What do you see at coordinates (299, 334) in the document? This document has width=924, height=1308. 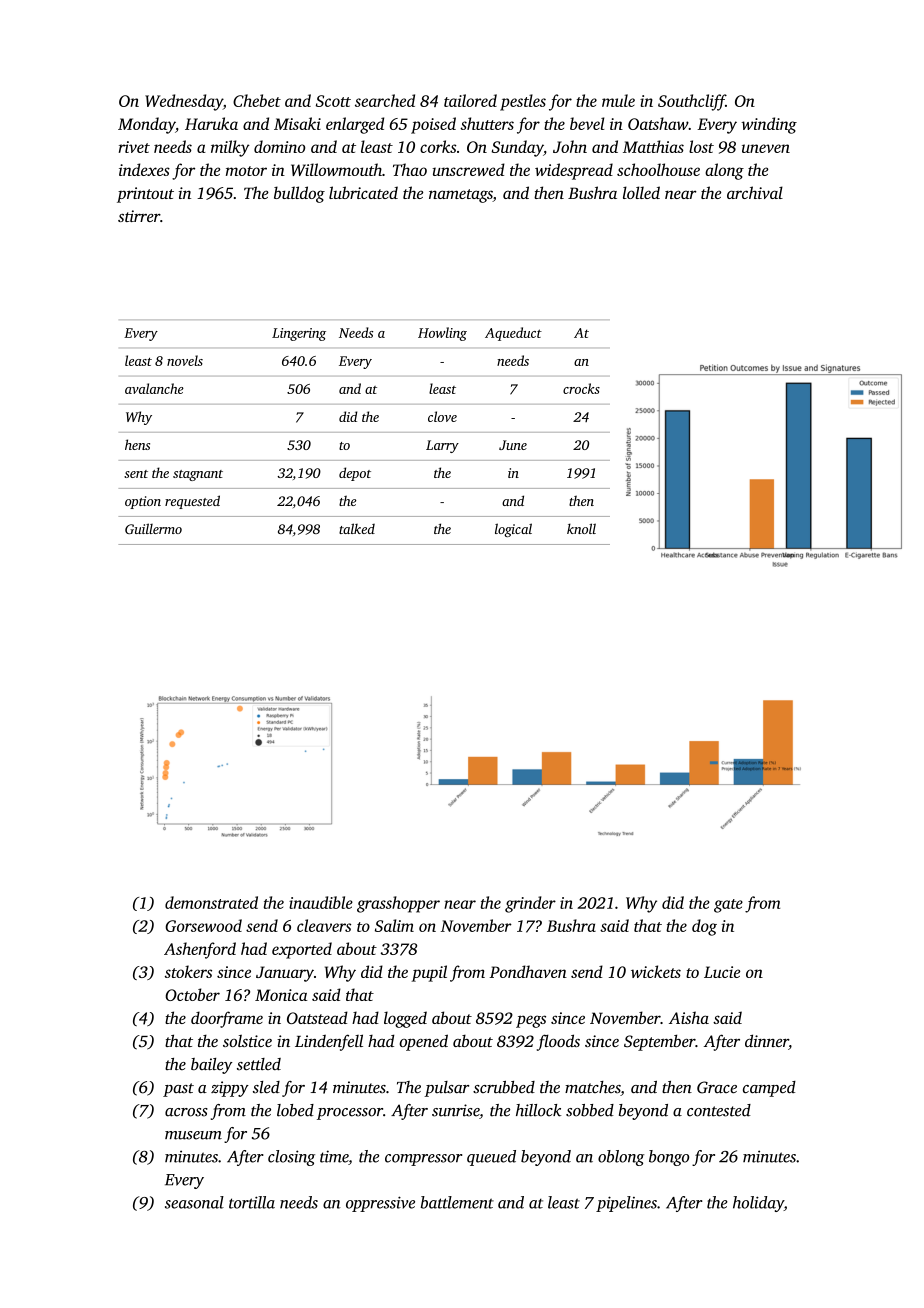 I see `Lingering` at bounding box center [299, 334].
